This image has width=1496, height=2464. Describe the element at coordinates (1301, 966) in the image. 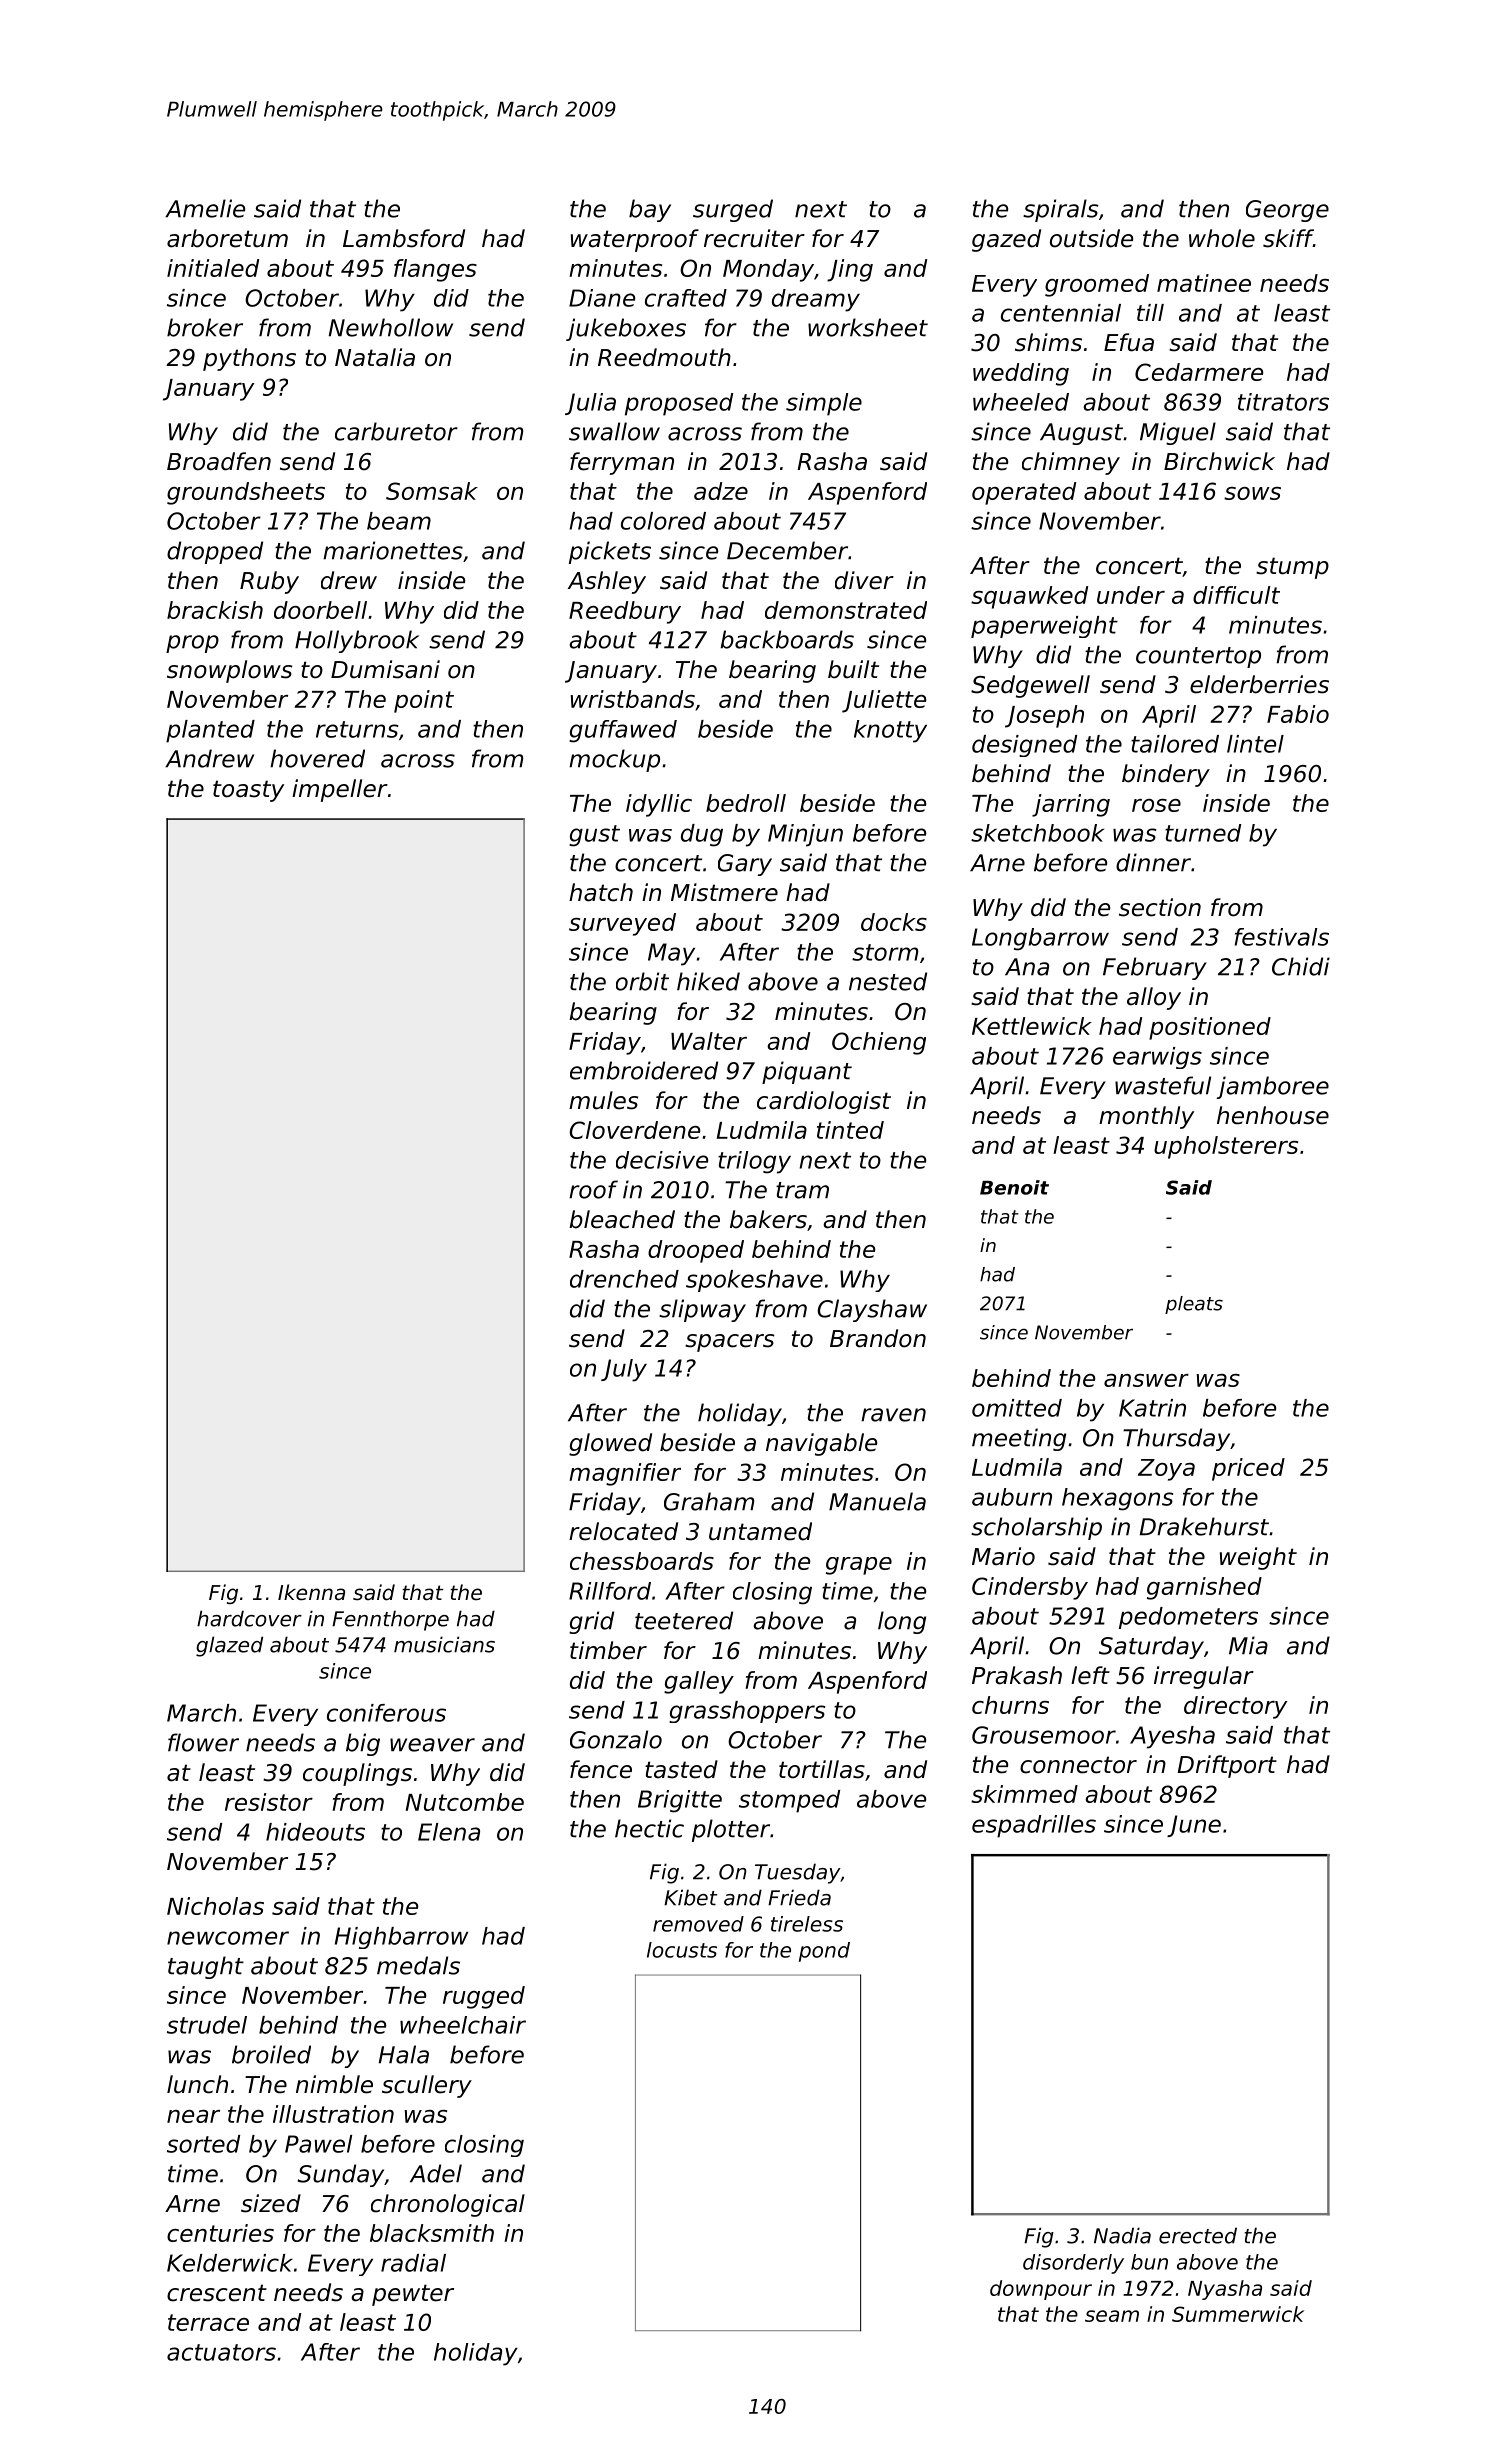

I see `Chidi` at that location.
